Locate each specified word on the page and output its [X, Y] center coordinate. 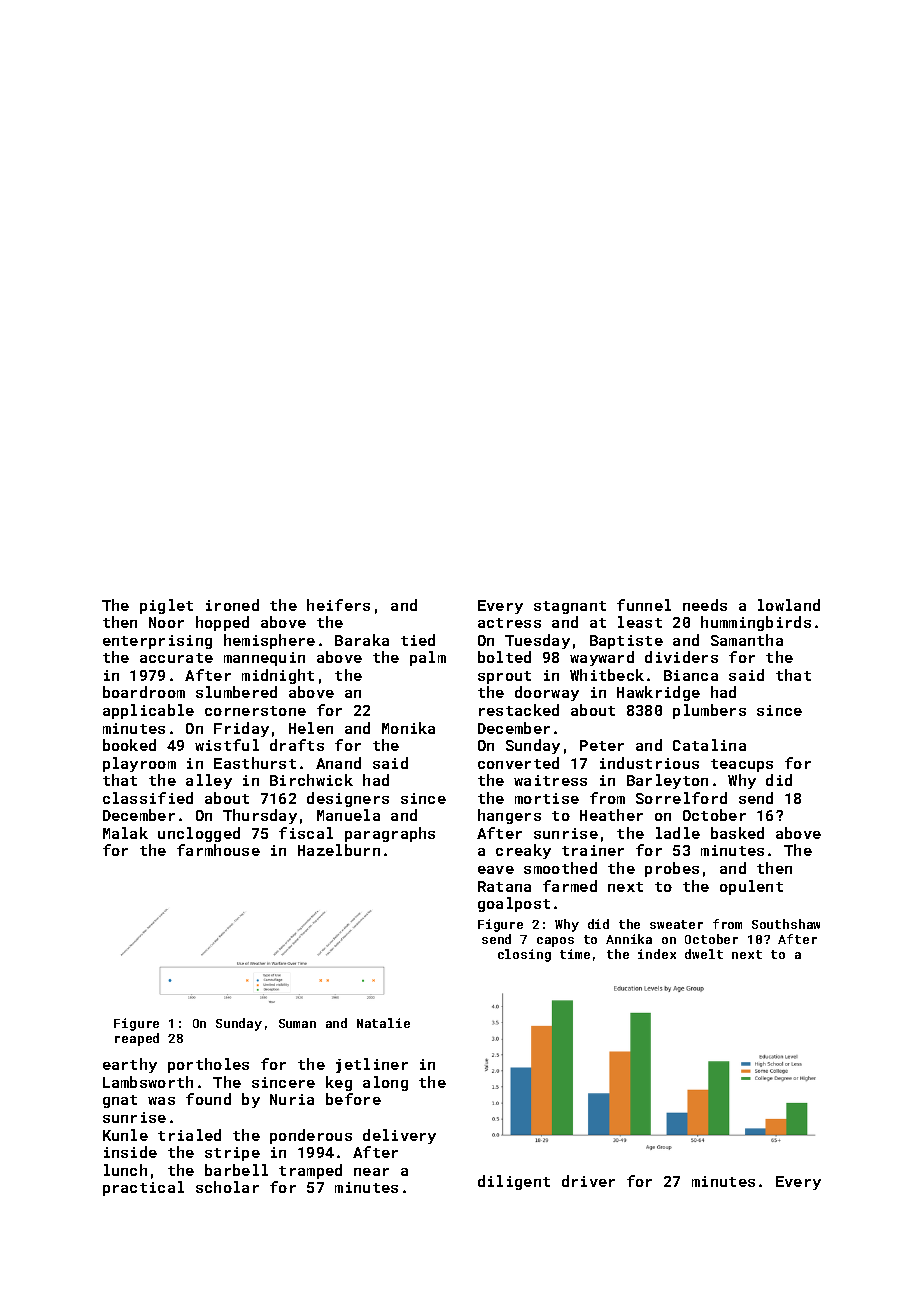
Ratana [504, 886]
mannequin [264, 659]
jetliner [372, 1065]
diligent [514, 1182]
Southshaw [786, 924]
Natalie [383, 1023]
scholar [227, 1187]
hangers [509, 816]
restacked [519, 710]
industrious [649, 763]
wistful [227, 745]
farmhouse [218, 850]
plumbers [709, 711]
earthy [130, 1065]
